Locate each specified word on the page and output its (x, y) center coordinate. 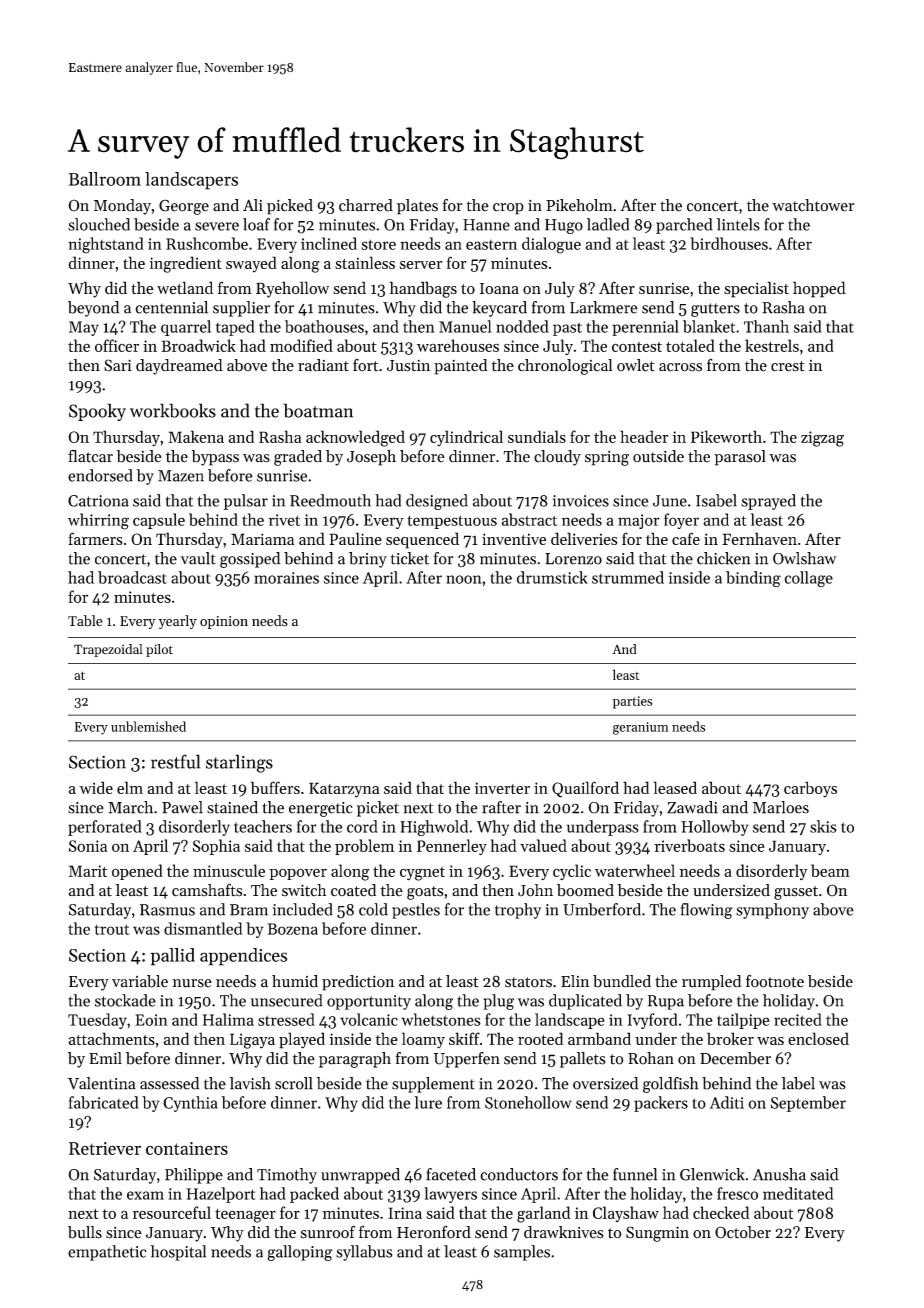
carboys (810, 789)
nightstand (106, 245)
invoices (581, 501)
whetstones (441, 1019)
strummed (628, 577)
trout (112, 929)
